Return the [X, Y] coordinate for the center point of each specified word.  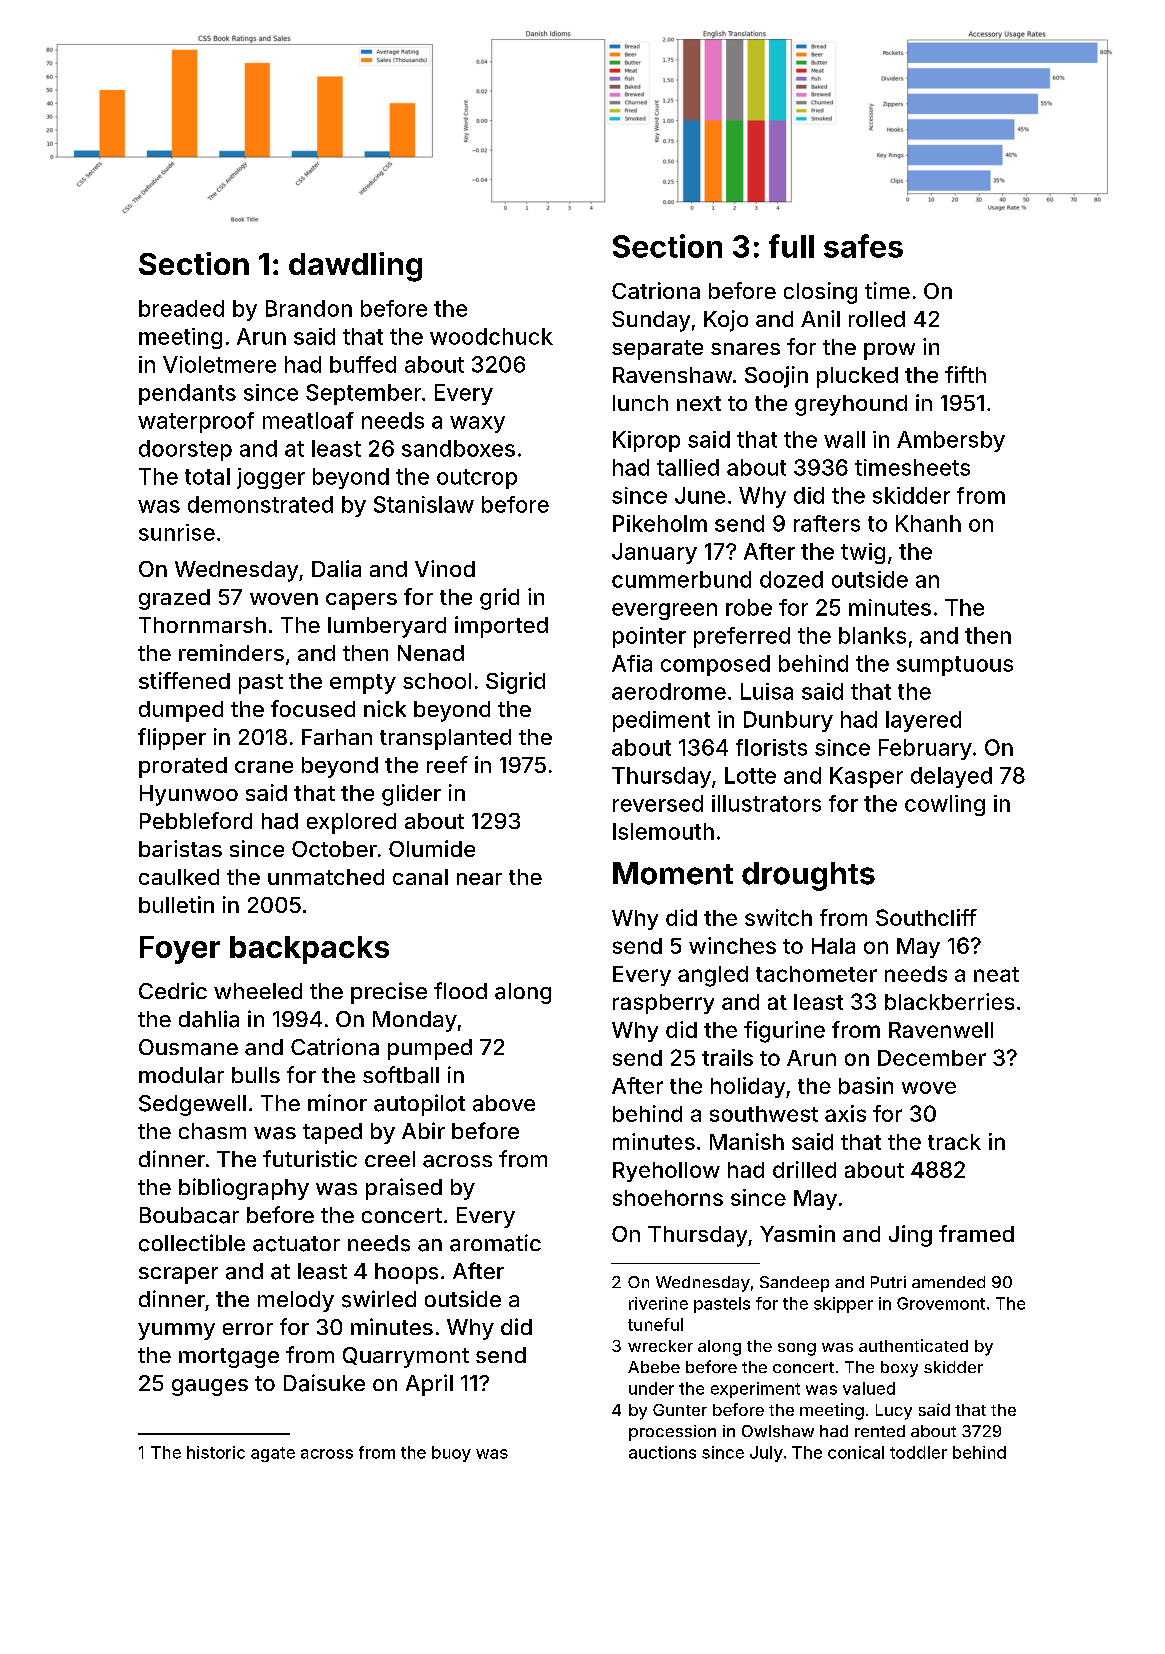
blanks [872, 635]
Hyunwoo [189, 795]
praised [404, 1189]
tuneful [655, 1324]
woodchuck [491, 336]
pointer [649, 637]
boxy [899, 1369]
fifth [965, 374]
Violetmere [219, 364]
